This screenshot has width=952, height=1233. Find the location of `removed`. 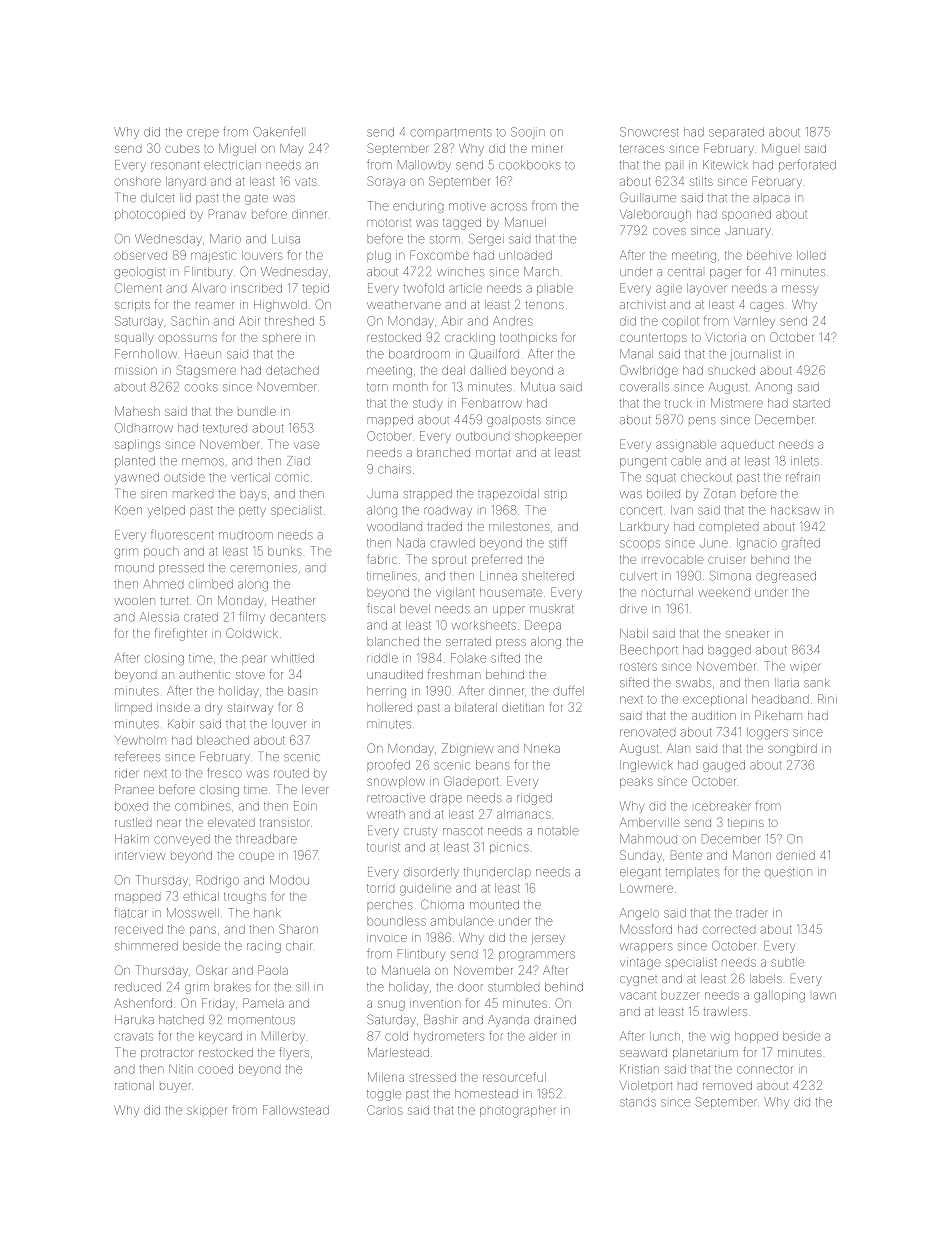

removed is located at coordinates (727, 1085).
